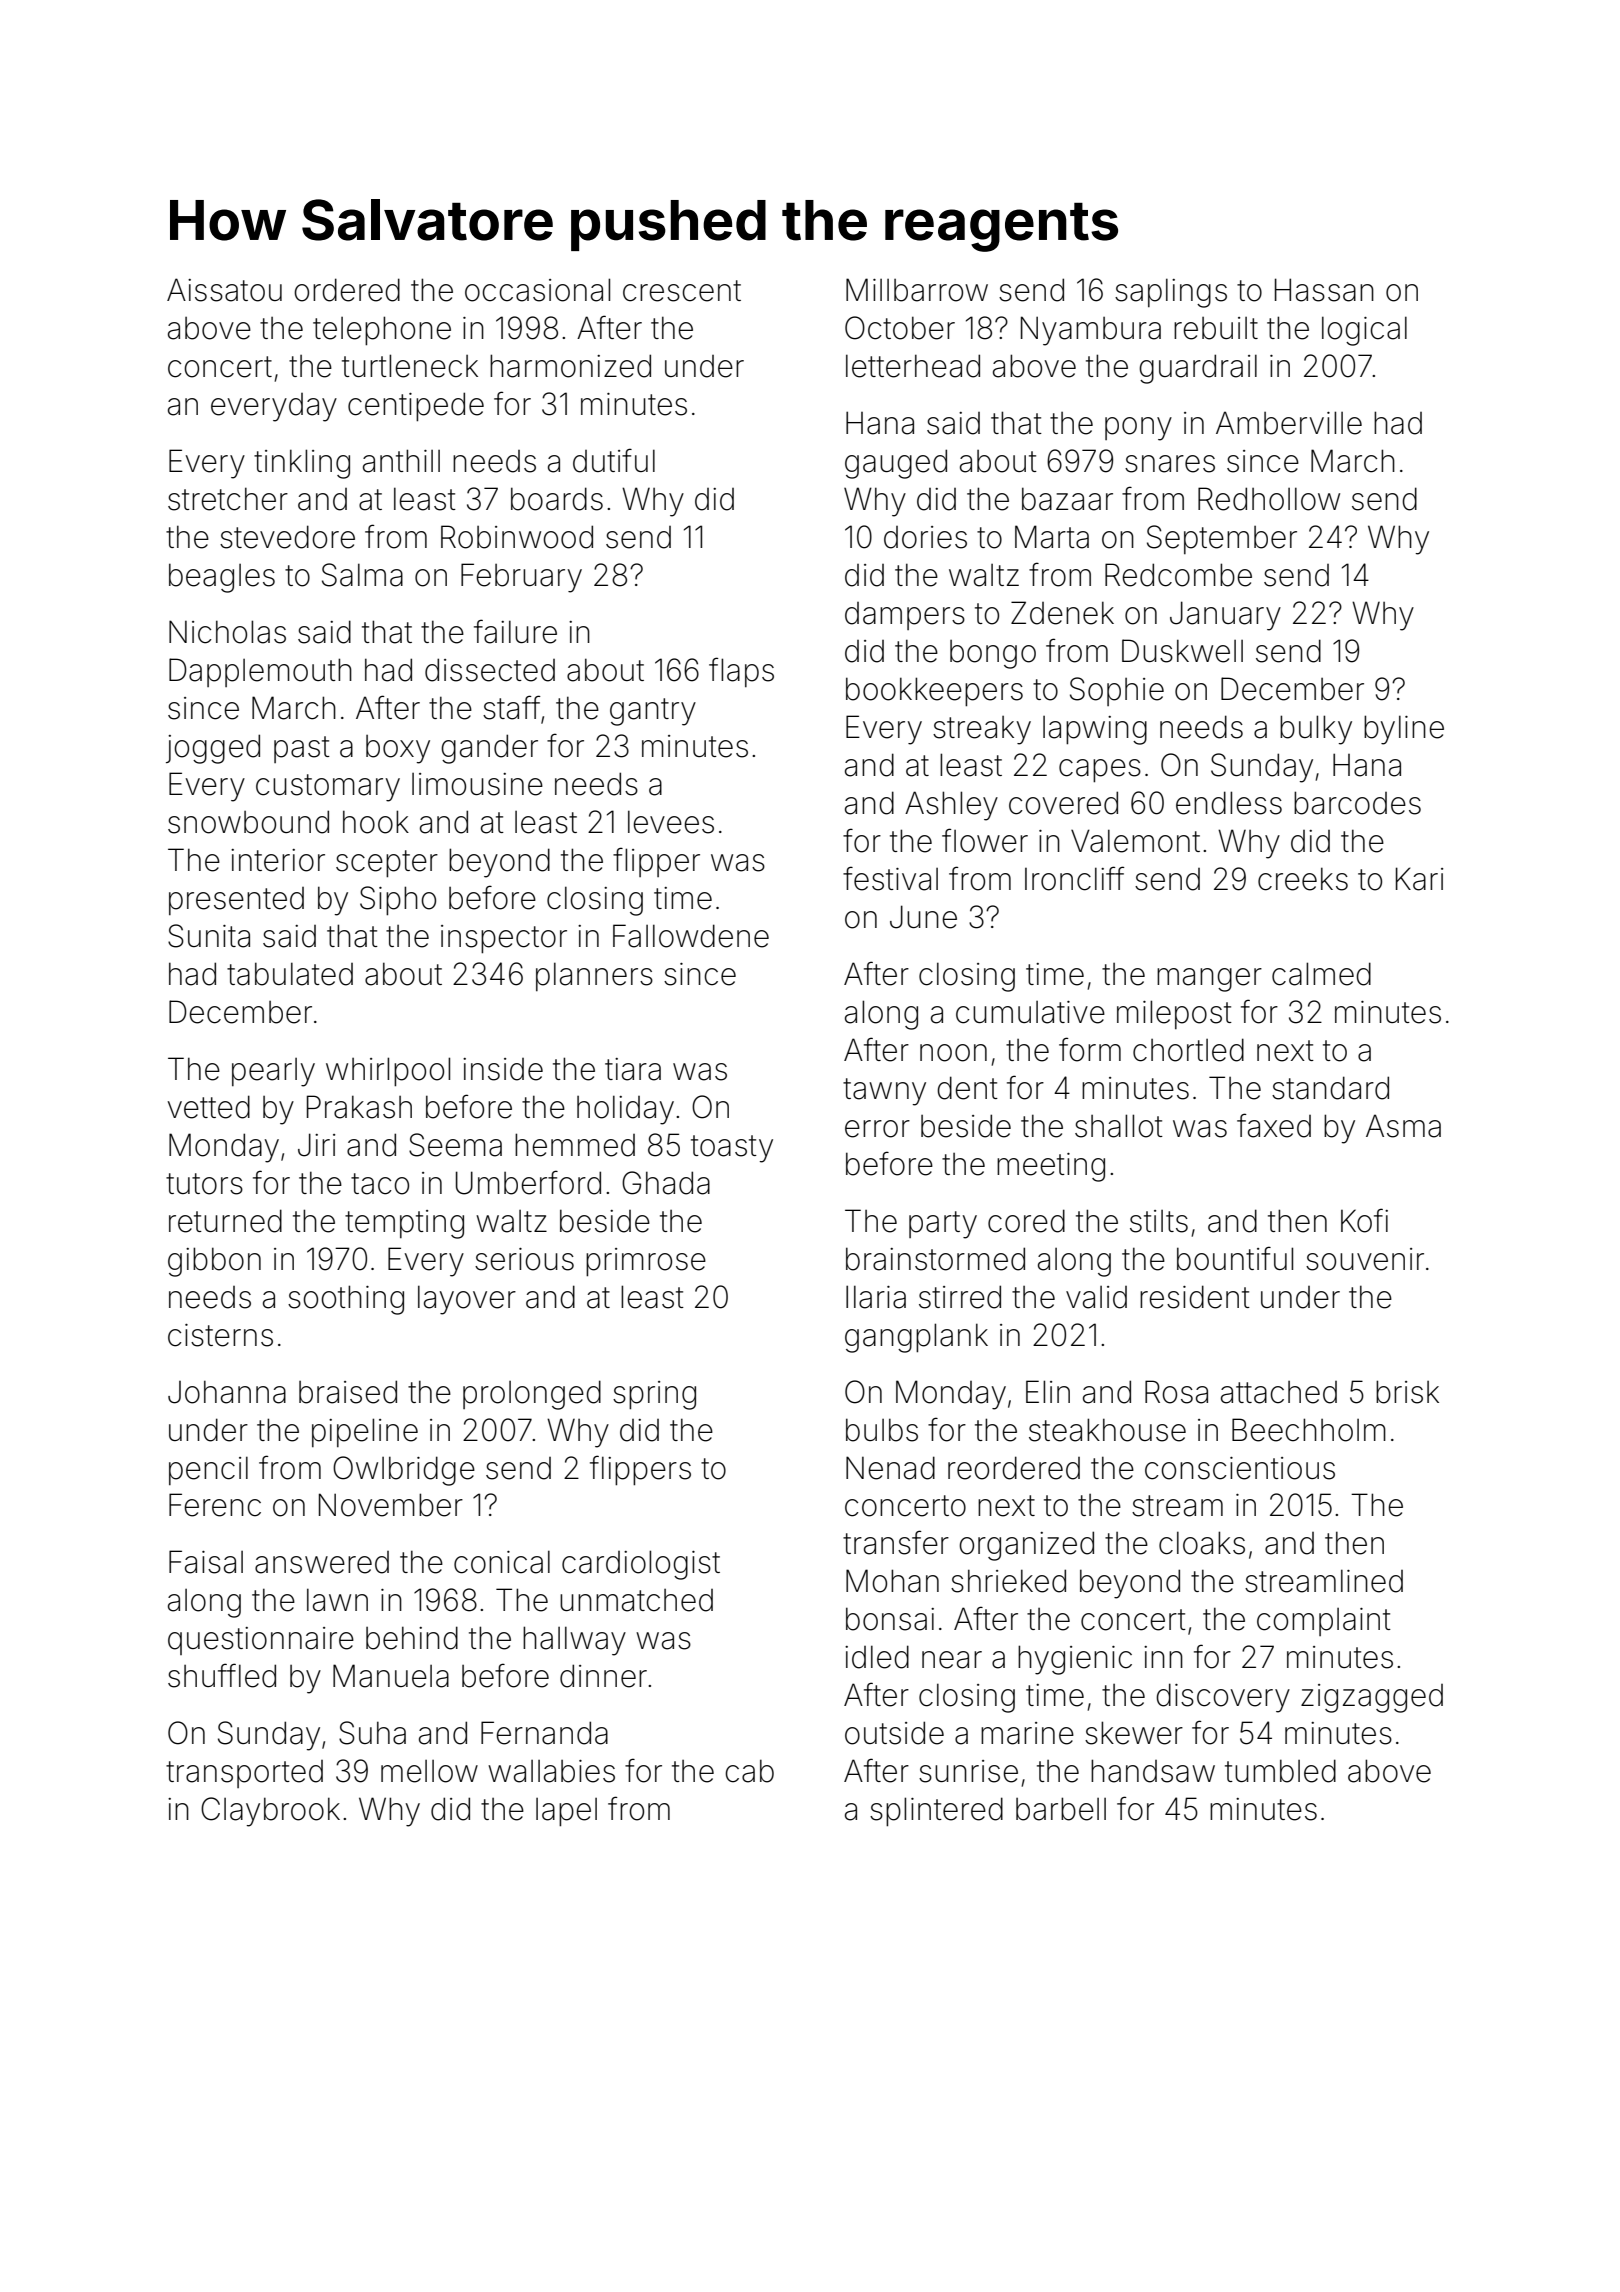 This image has width=1620, height=2292. What do you see at coordinates (936, 1811) in the image?
I see `splintered` at bounding box center [936, 1811].
